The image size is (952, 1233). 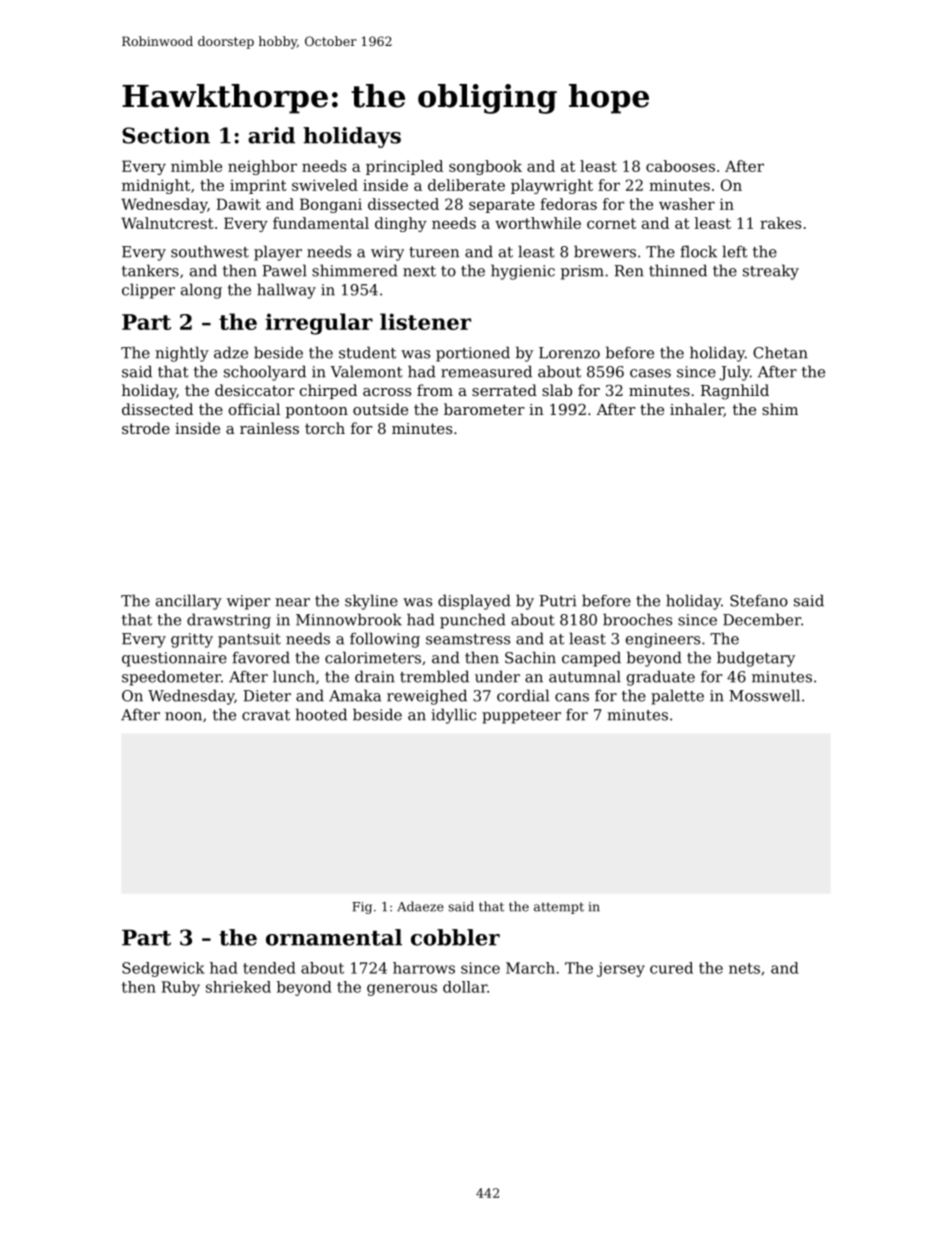 What do you see at coordinates (637, 619) in the screenshot?
I see `brooches` at bounding box center [637, 619].
